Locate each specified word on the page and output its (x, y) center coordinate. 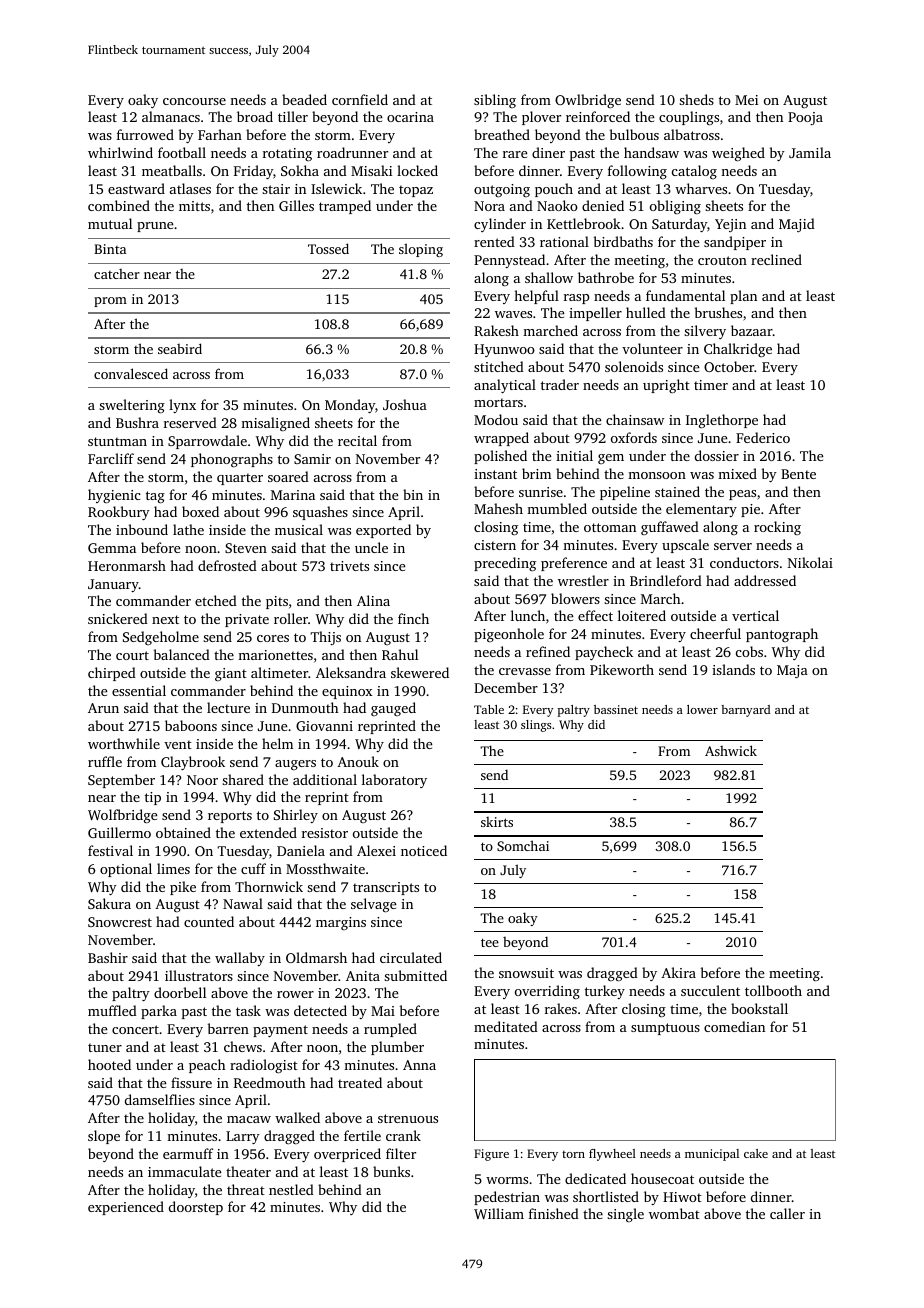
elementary (701, 510)
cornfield (360, 99)
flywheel (612, 1155)
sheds (696, 99)
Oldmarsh (316, 957)
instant (495, 474)
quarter (240, 479)
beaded (304, 99)
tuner (105, 1047)
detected (320, 1010)
